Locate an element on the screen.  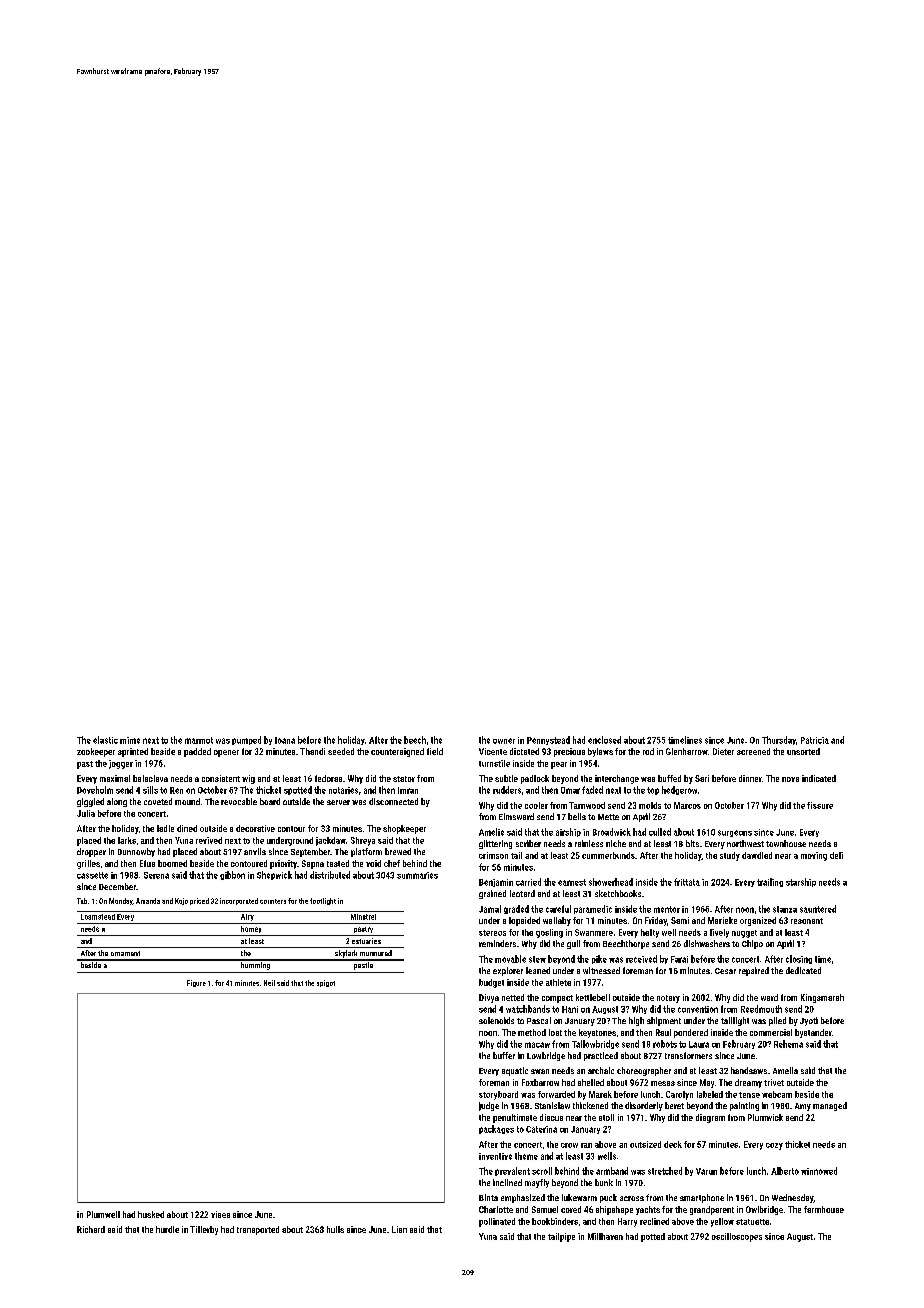
enclosed is located at coordinates (604, 740).
